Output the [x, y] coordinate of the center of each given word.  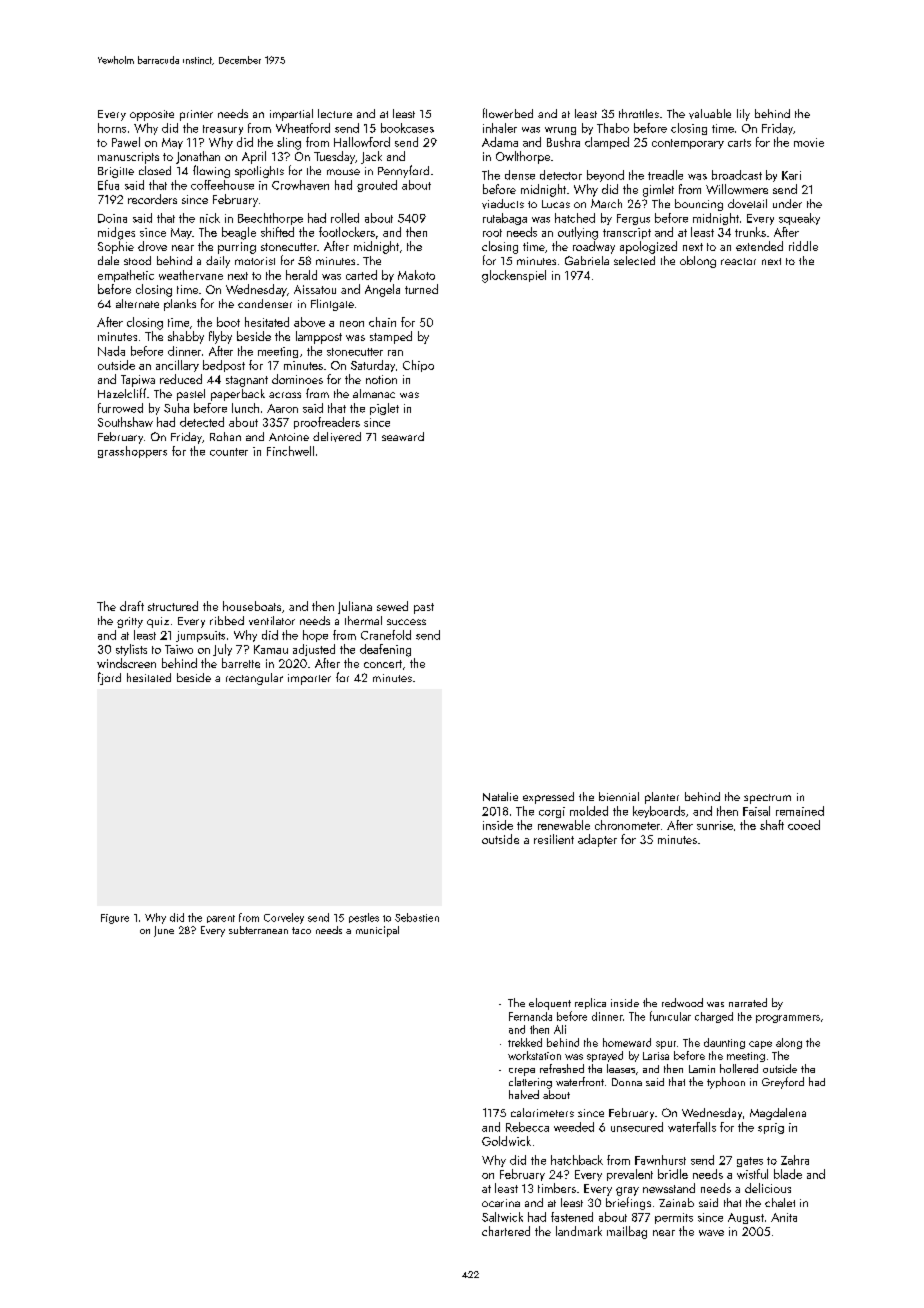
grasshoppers [132, 452]
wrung [560, 131]
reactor [738, 261]
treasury [223, 130]
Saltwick [502, 1217]
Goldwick [506, 1141]
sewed [392, 606]
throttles [639, 113]
